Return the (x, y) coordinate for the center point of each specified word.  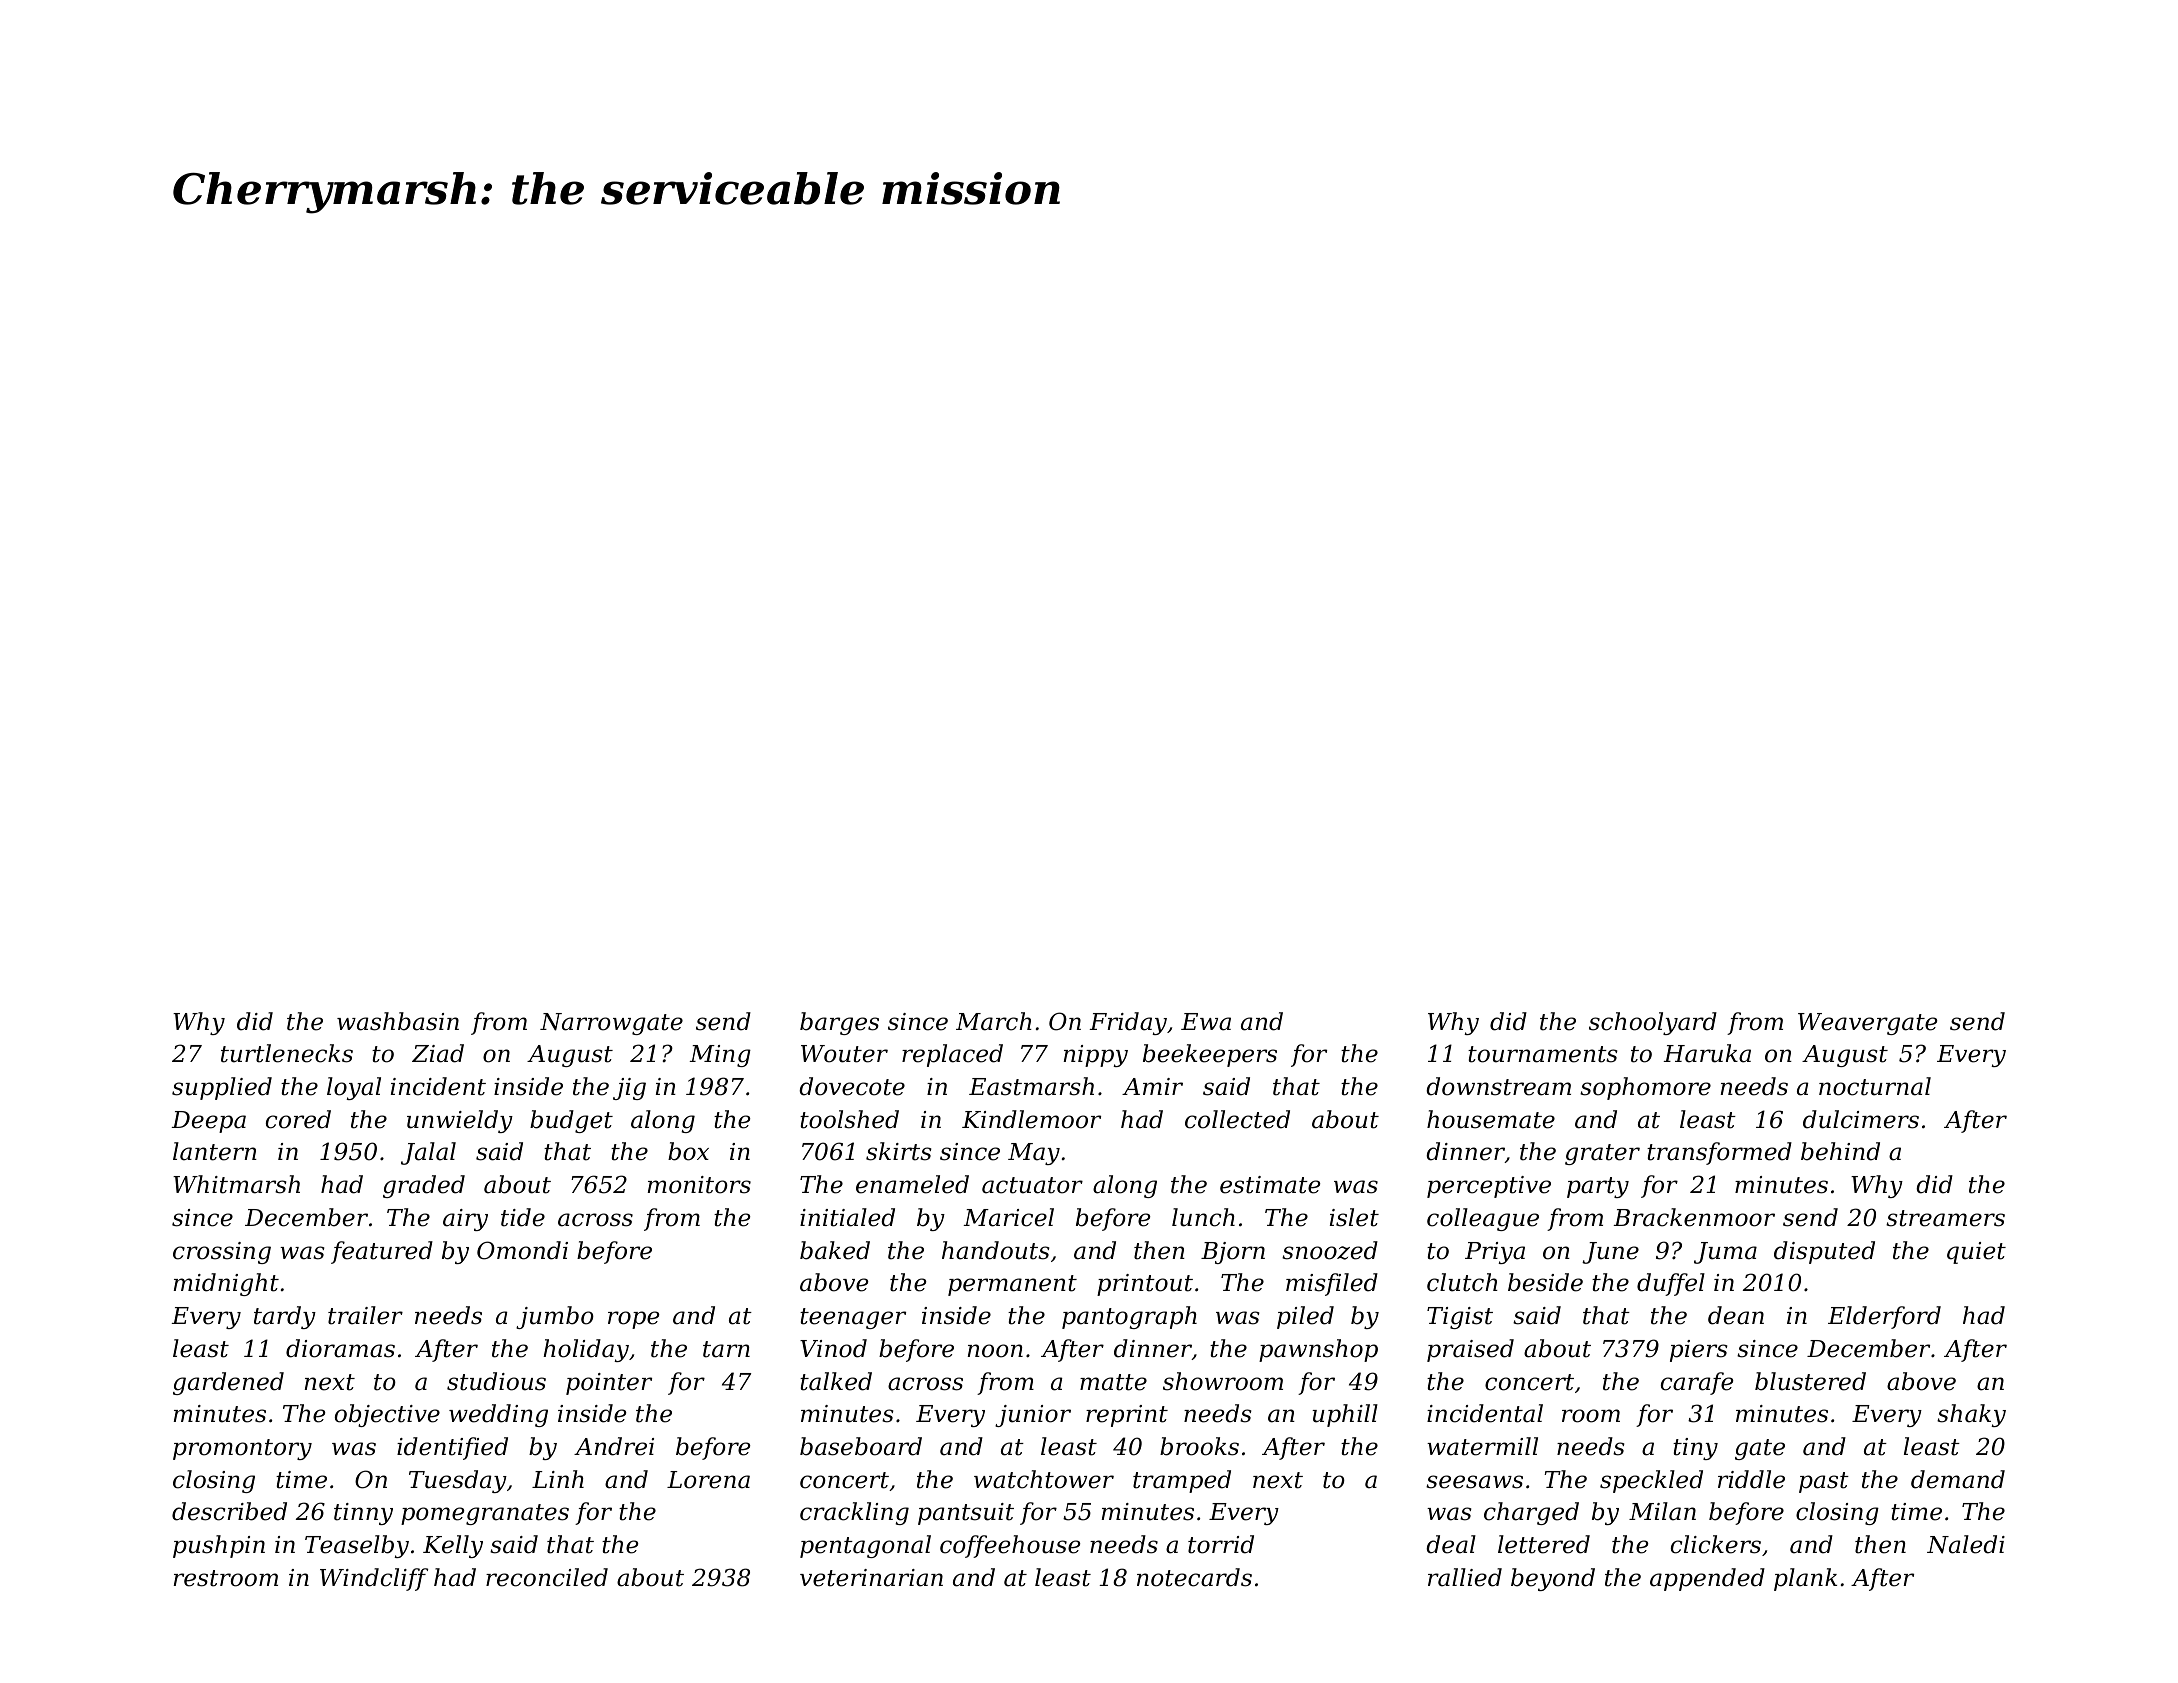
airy (465, 1220)
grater (1602, 1154)
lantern (215, 1151)
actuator (1032, 1185)
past (1824, 1482)
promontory (242, 1449)
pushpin (219, 1546)
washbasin (398, 1021)
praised (1470, 1350)
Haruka (1707, 1053)
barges (839, 1023)
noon (995, 1351)
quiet (1976, 1253)
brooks (1199, 1446)
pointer (609, 1384)
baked (835, 1250)
